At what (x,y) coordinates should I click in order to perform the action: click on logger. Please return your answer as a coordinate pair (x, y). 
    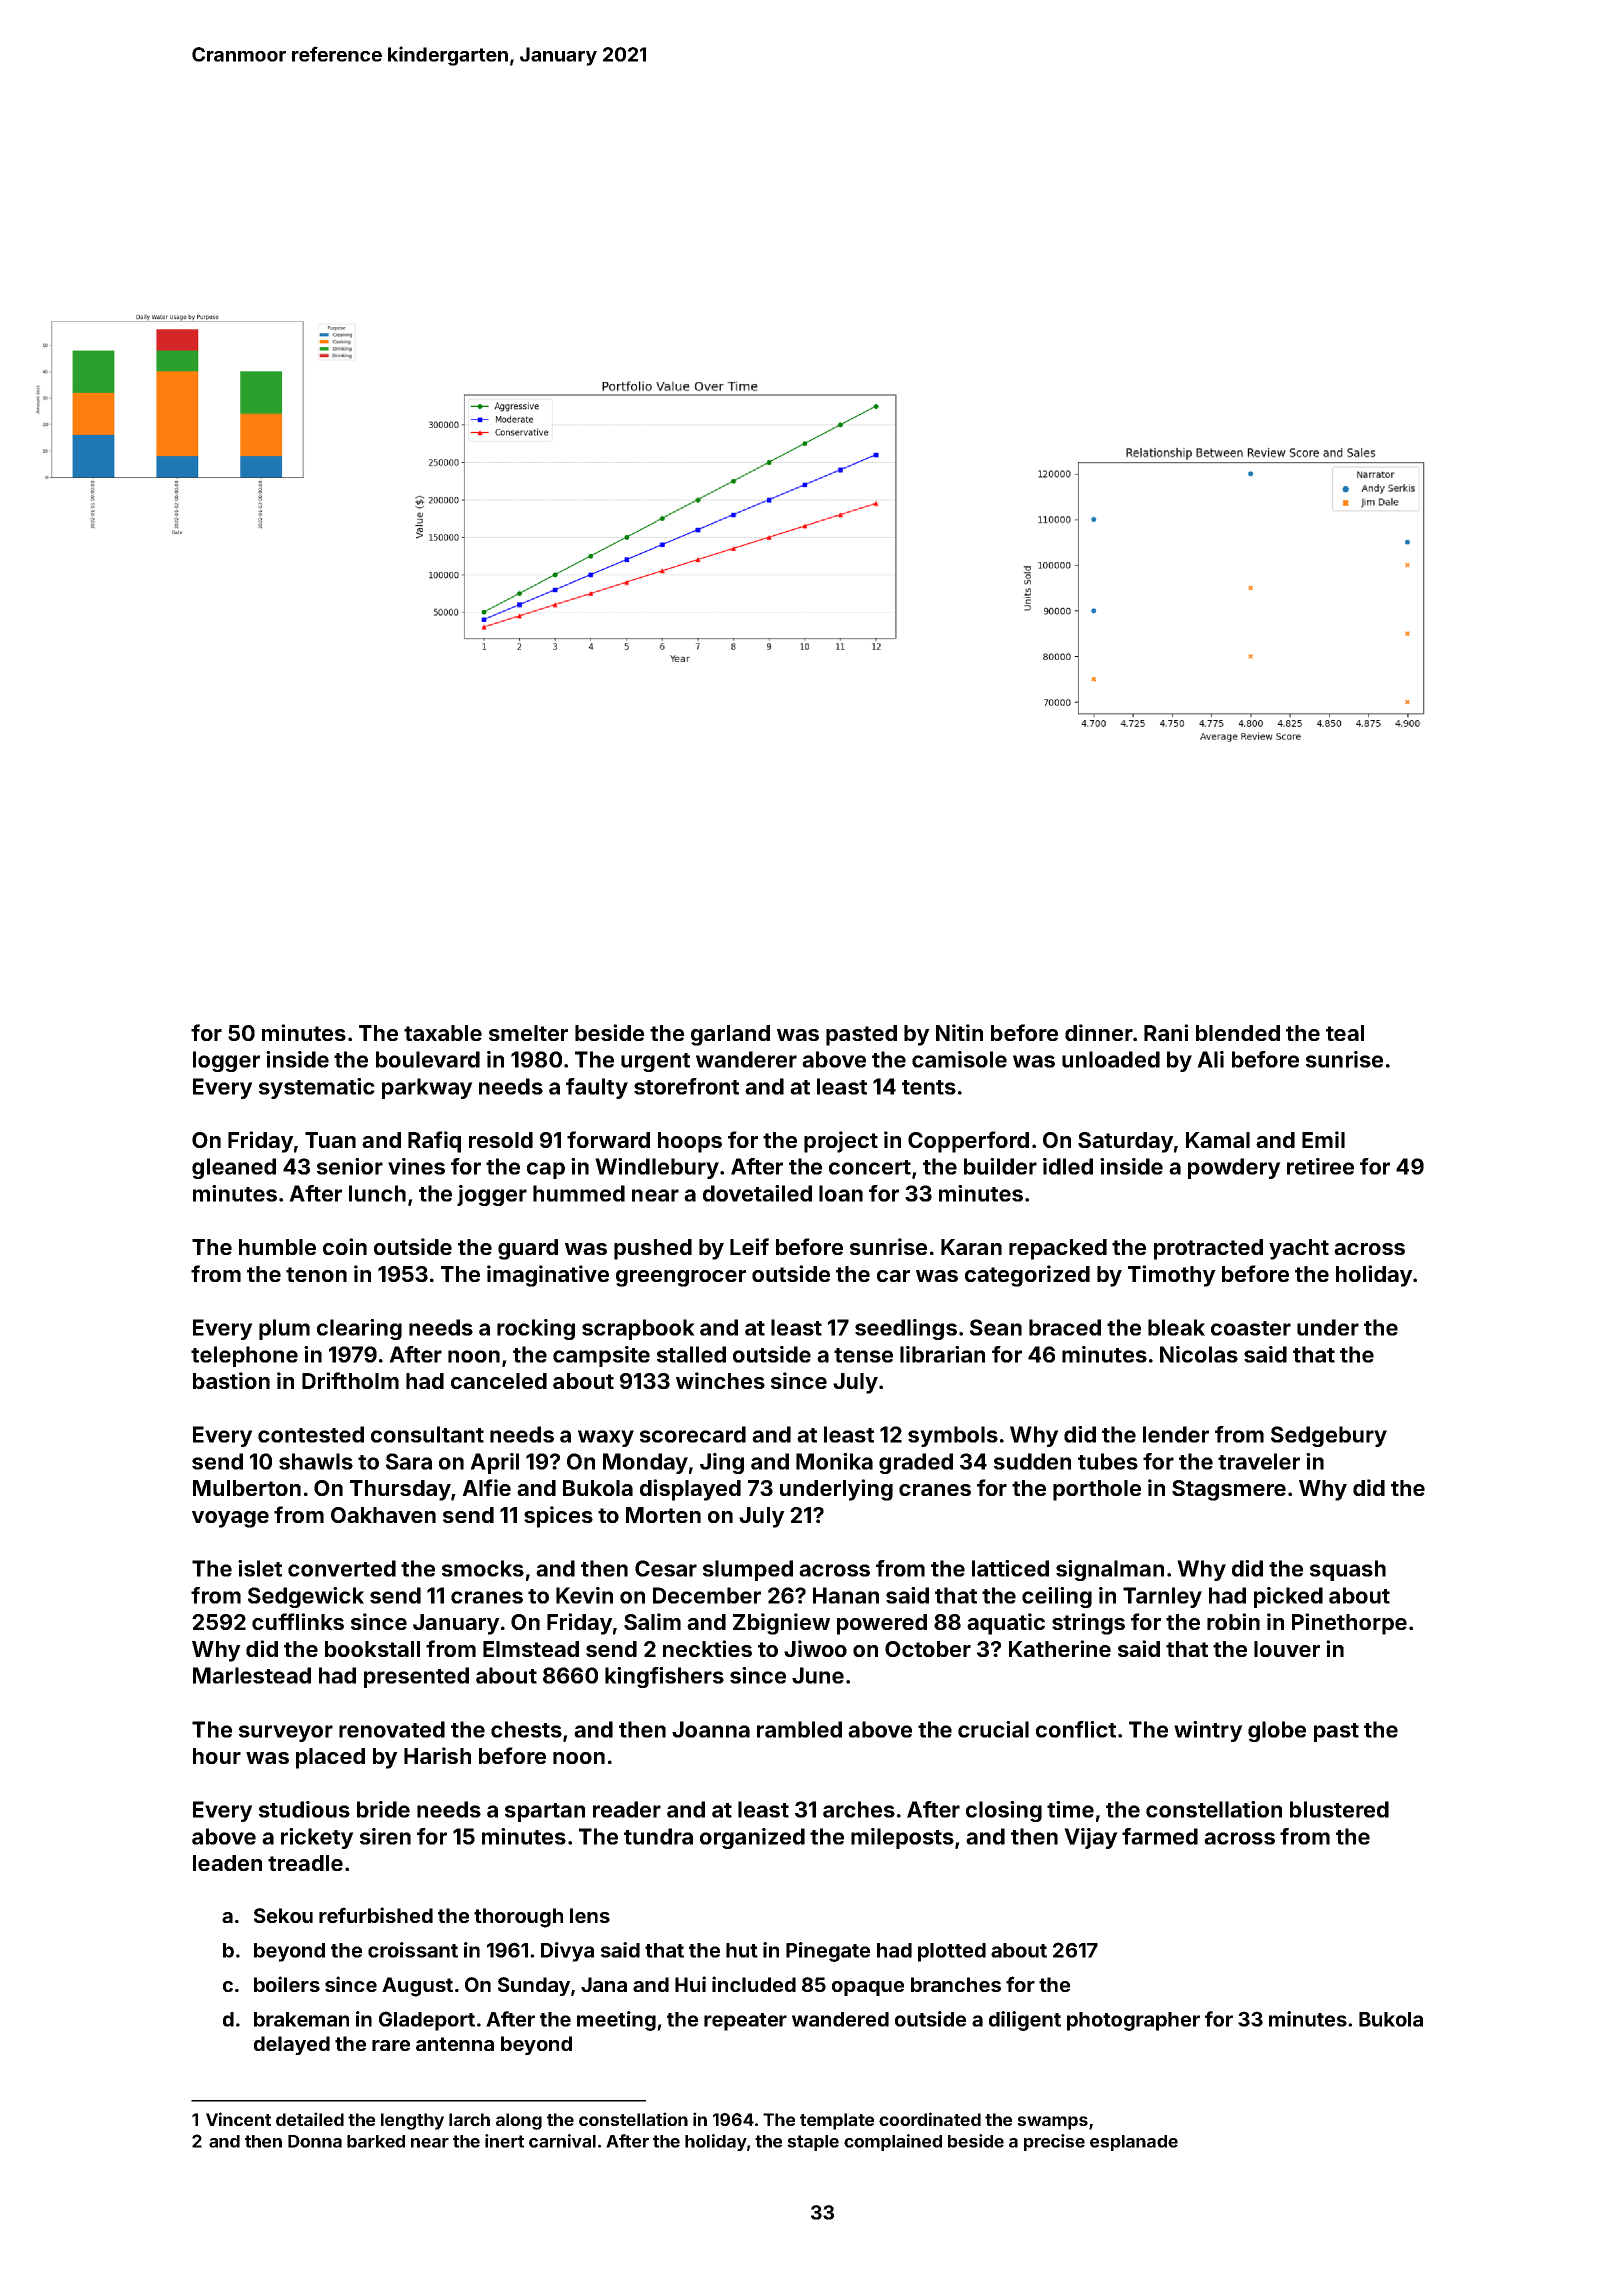
    Looking at the image, I should click on (226, 1061).
